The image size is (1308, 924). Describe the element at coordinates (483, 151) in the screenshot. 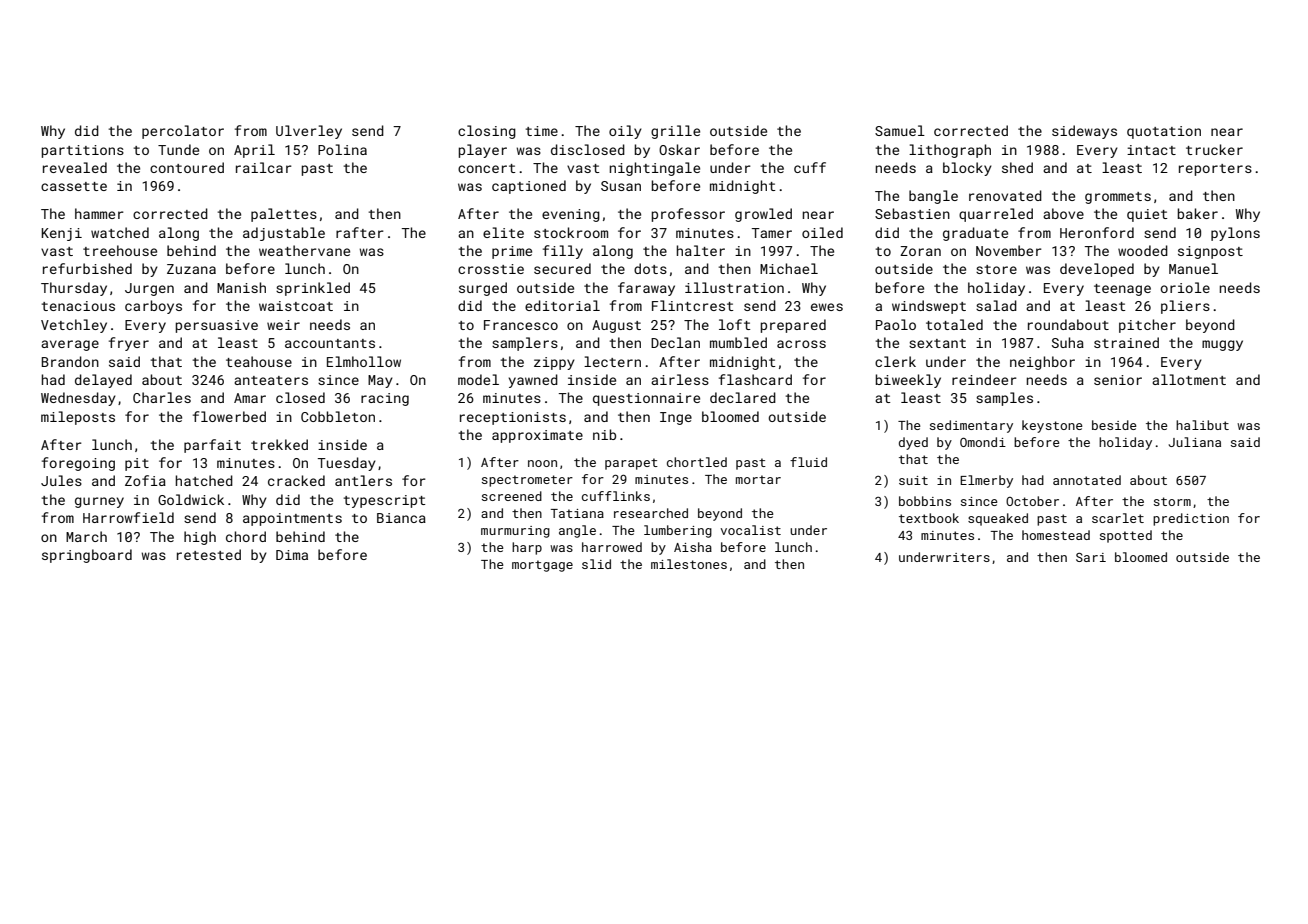

I see `player` at that location.
